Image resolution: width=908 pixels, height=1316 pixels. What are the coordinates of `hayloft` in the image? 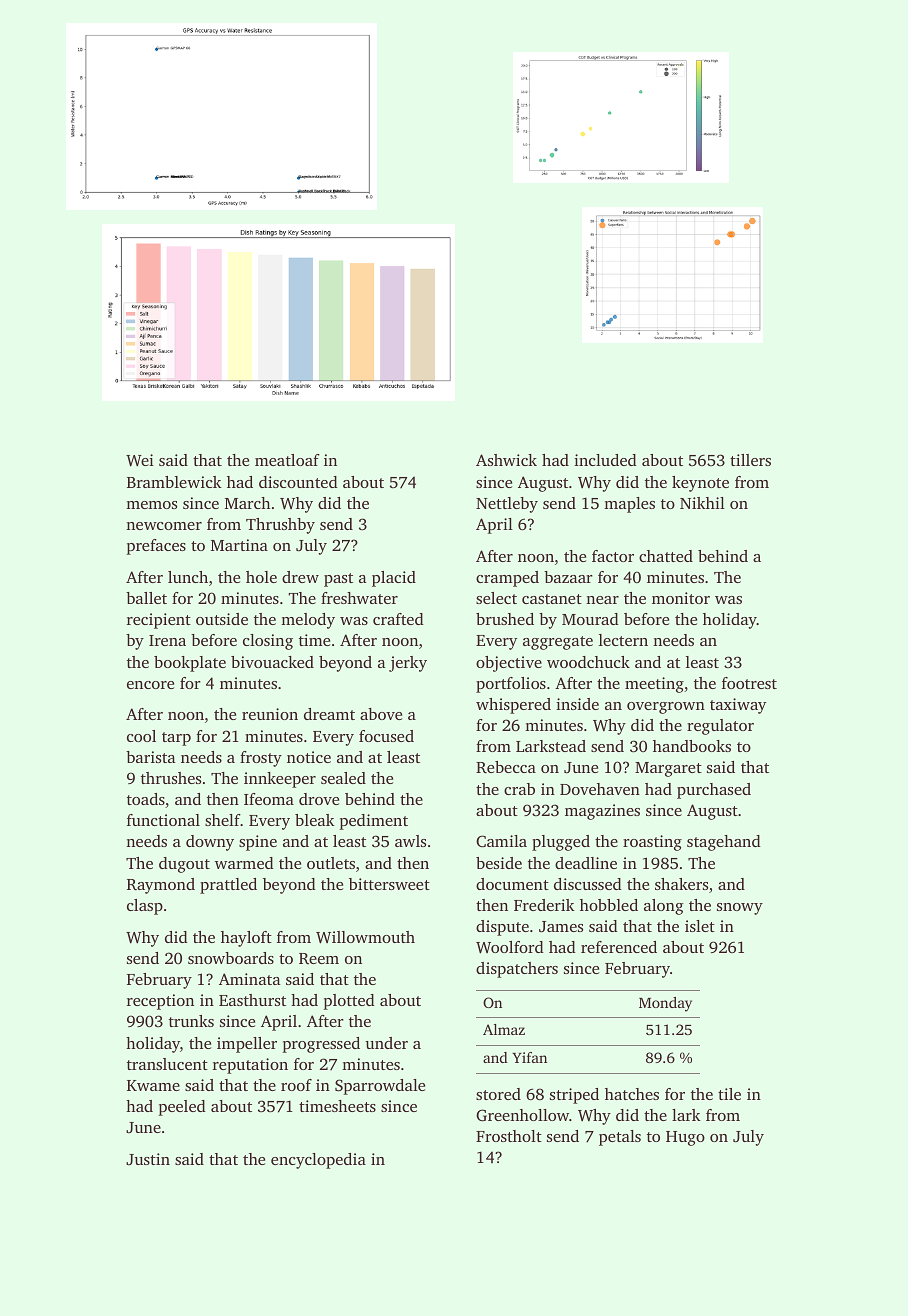 It's located at (246, 939).
